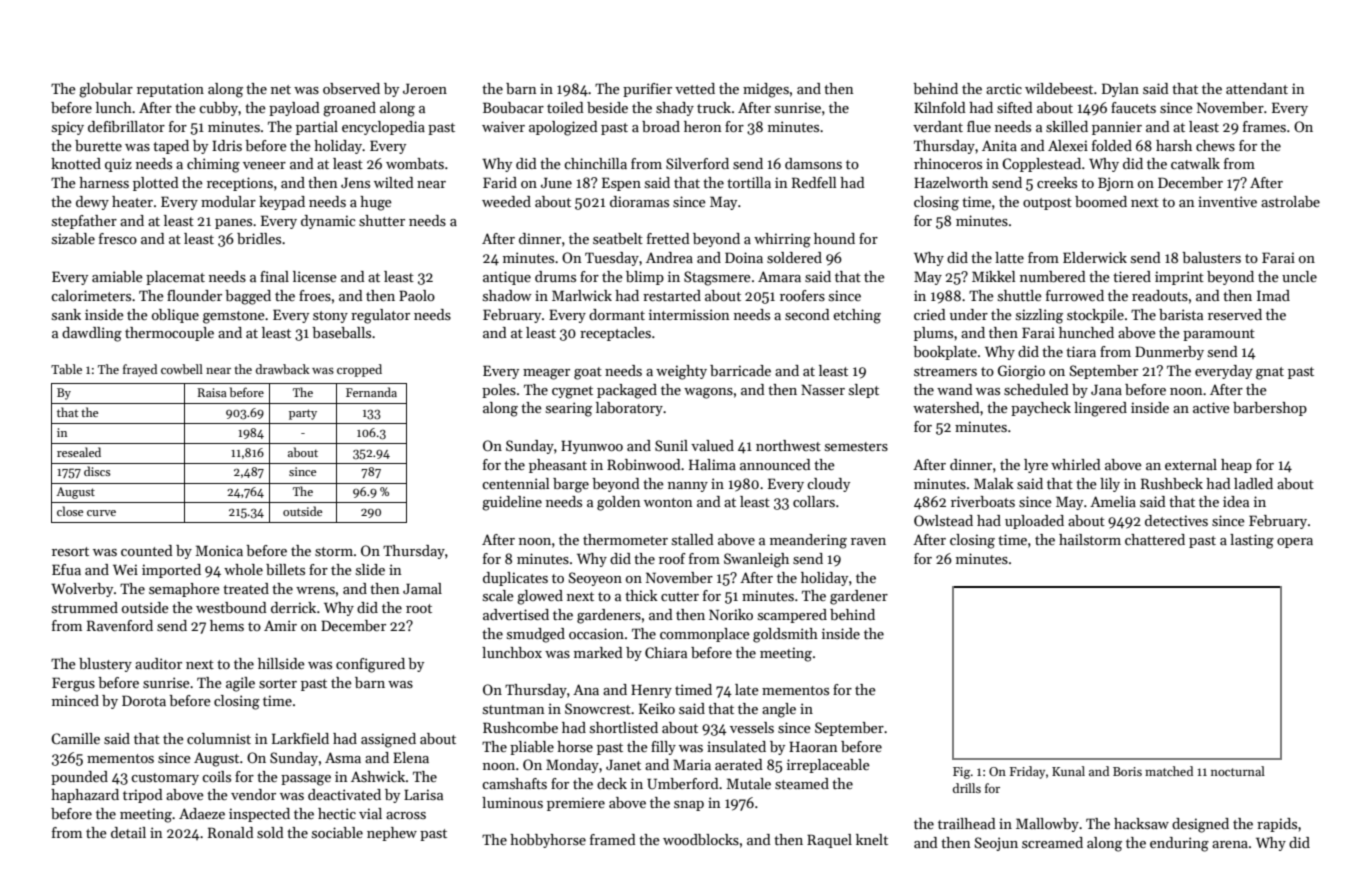 The image size is (1372, 887). What do you see at coordinates (623, 764) in the image?
I see `Janet` at bounding box center [623, 764].
